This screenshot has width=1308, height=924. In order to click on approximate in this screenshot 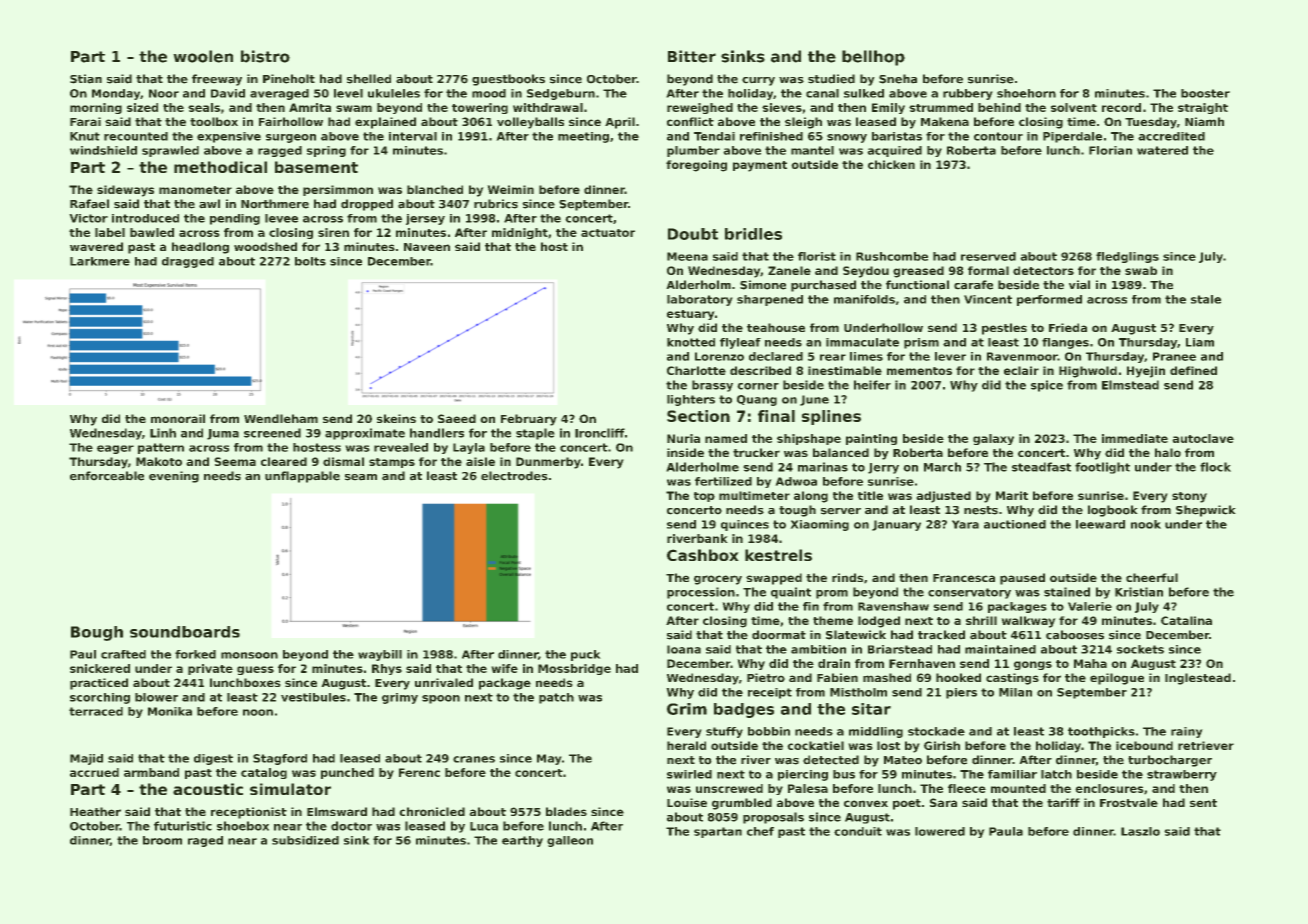, I will do `click(365, 434)`.
